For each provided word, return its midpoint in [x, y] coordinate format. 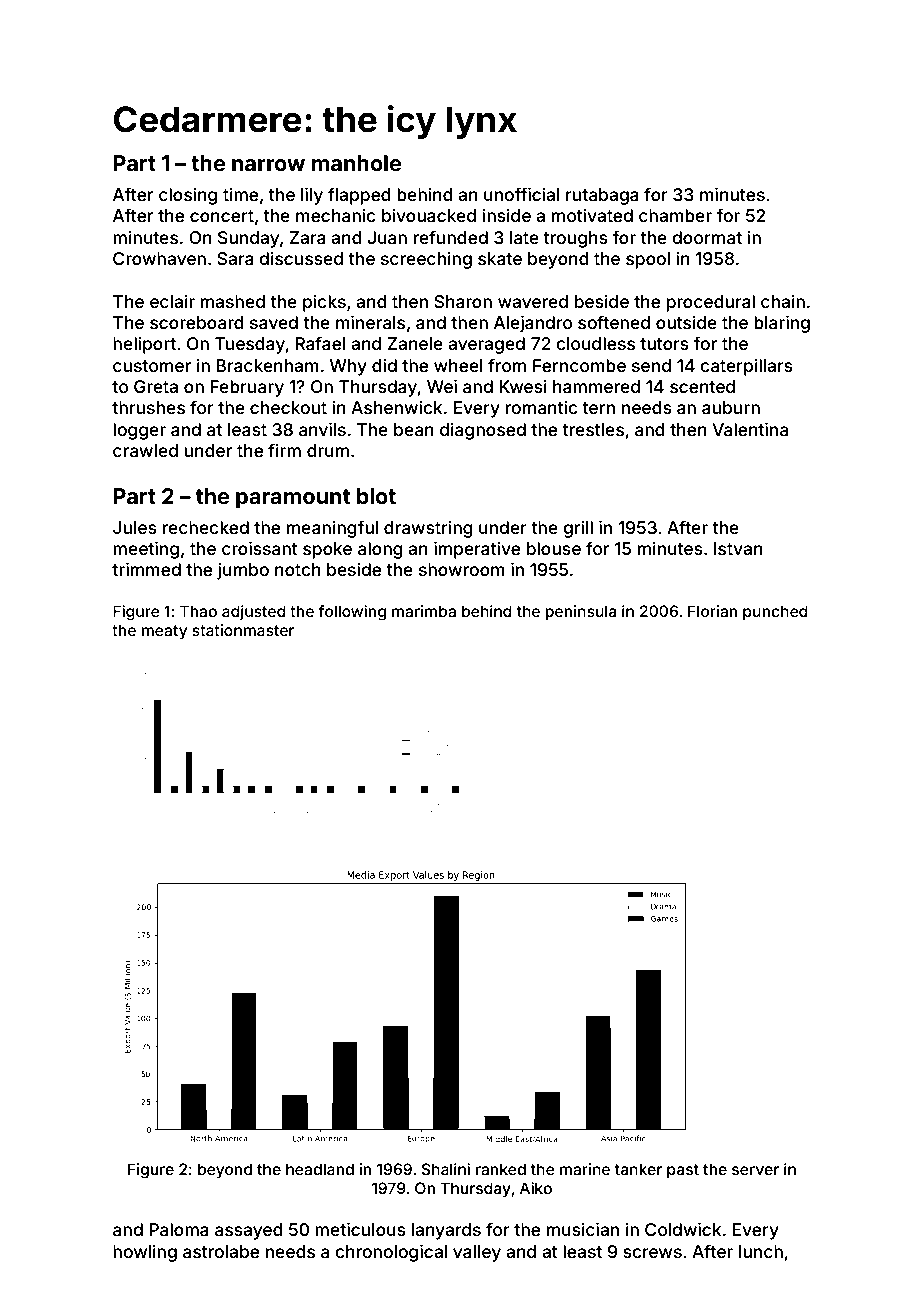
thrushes [148, 407]
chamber [675, 215]
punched [775, 612]
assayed [249, 1231]
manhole [356, 163]
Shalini [446, 1169]
